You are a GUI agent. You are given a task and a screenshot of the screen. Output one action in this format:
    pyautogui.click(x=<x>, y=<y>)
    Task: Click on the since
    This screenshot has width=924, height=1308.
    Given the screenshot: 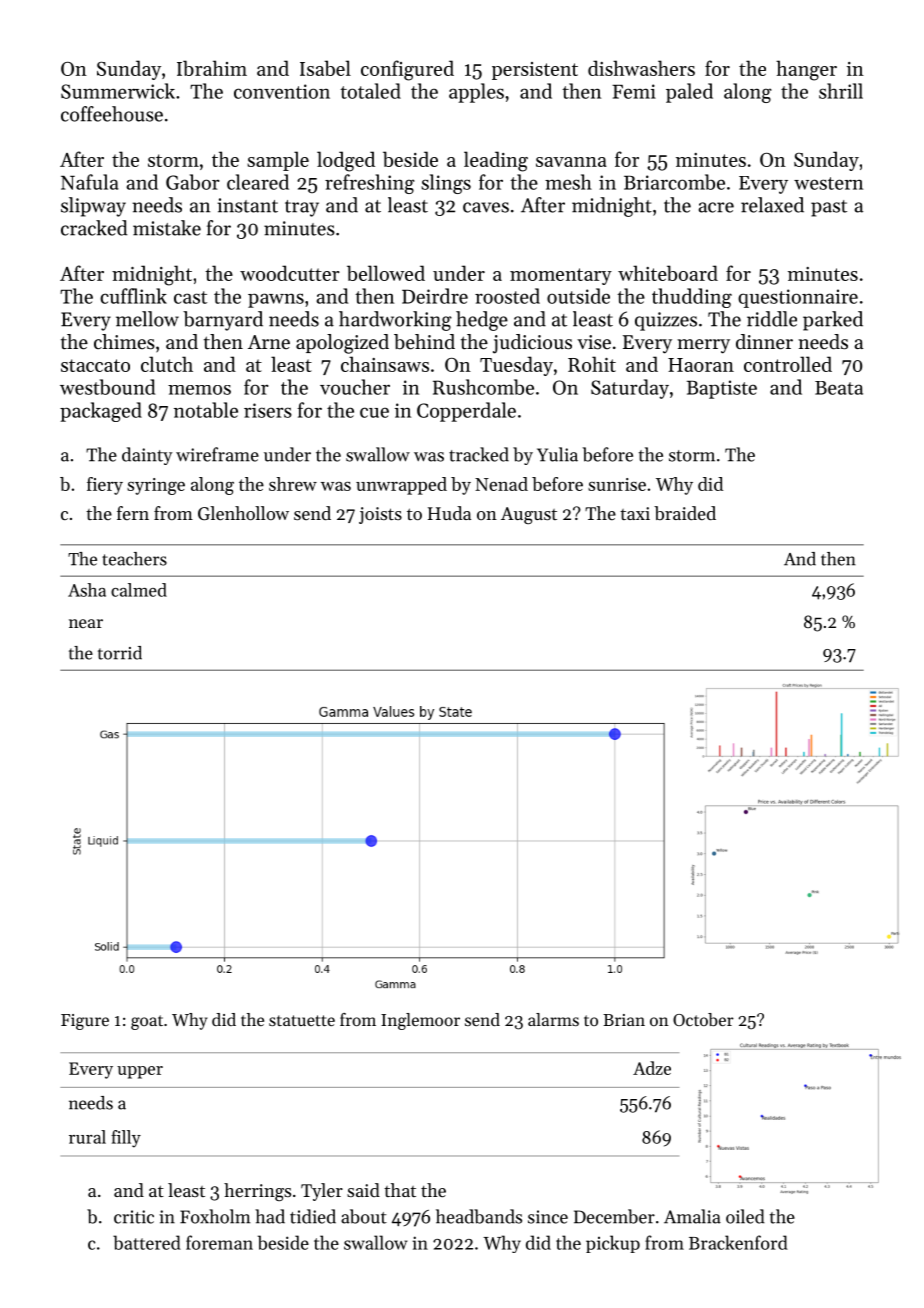 What is the action you would take?
    pyautogui.click(x=548, y=1217)
